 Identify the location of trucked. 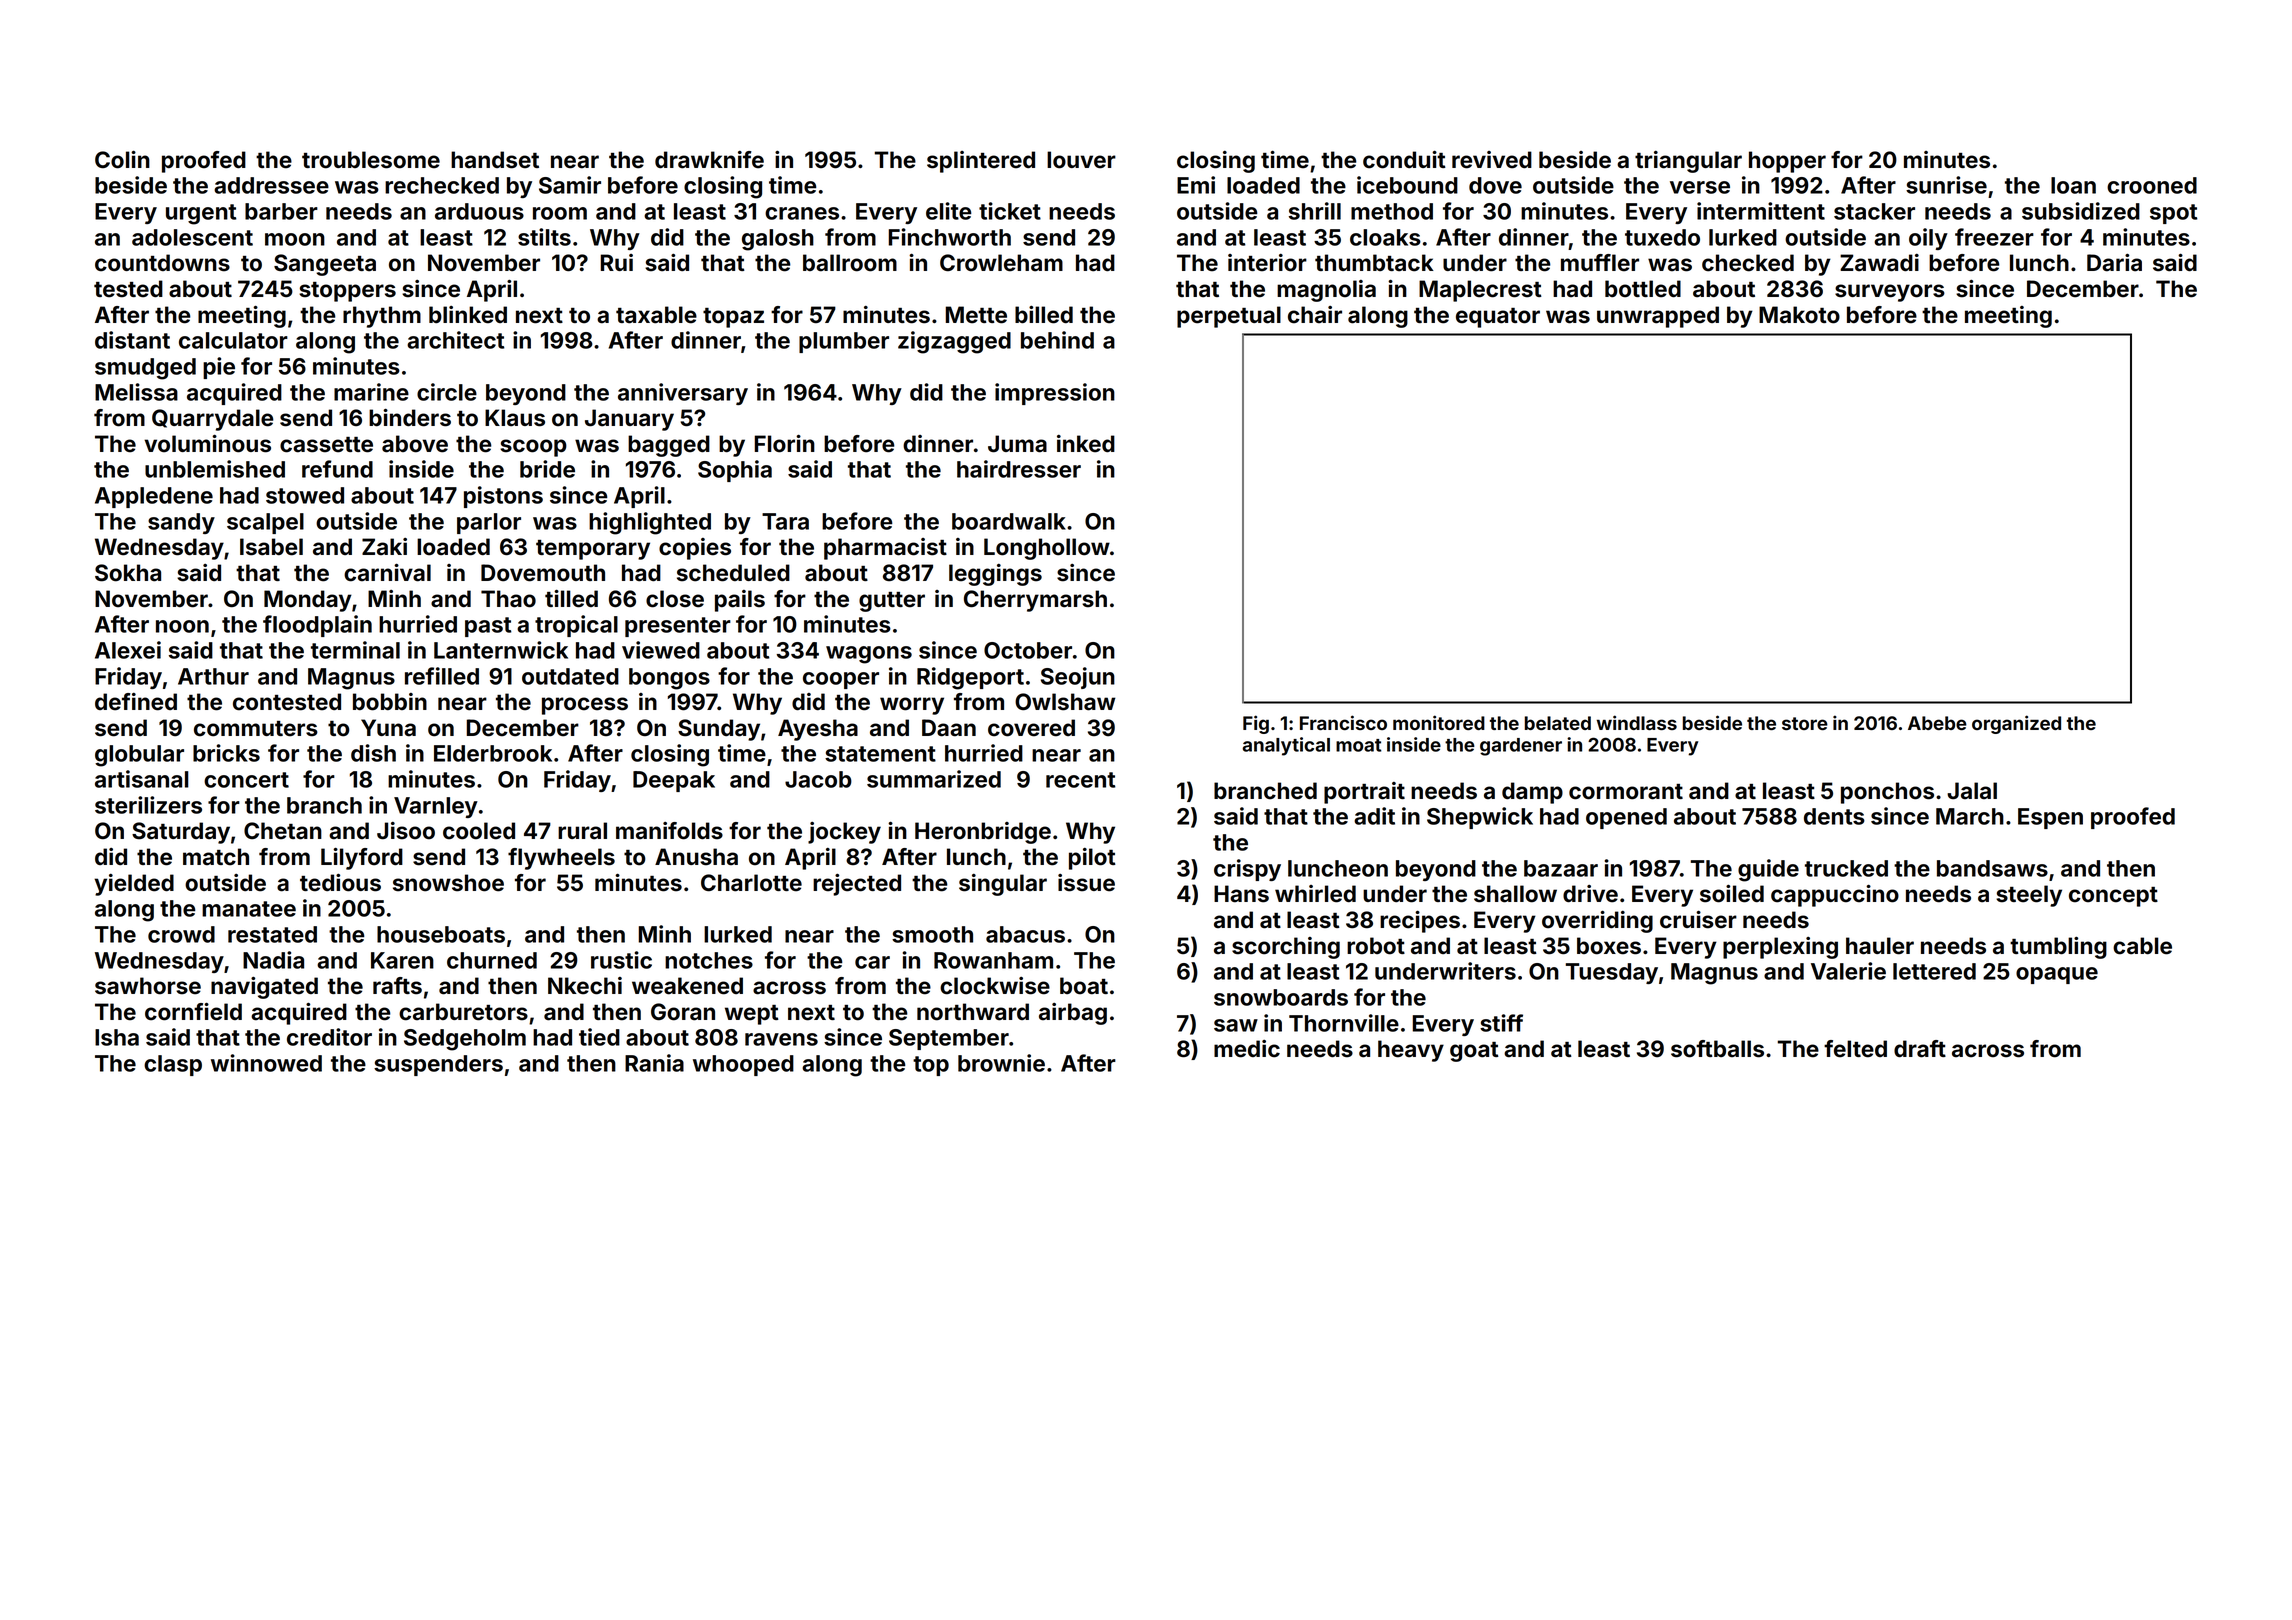
(1846, 868).
